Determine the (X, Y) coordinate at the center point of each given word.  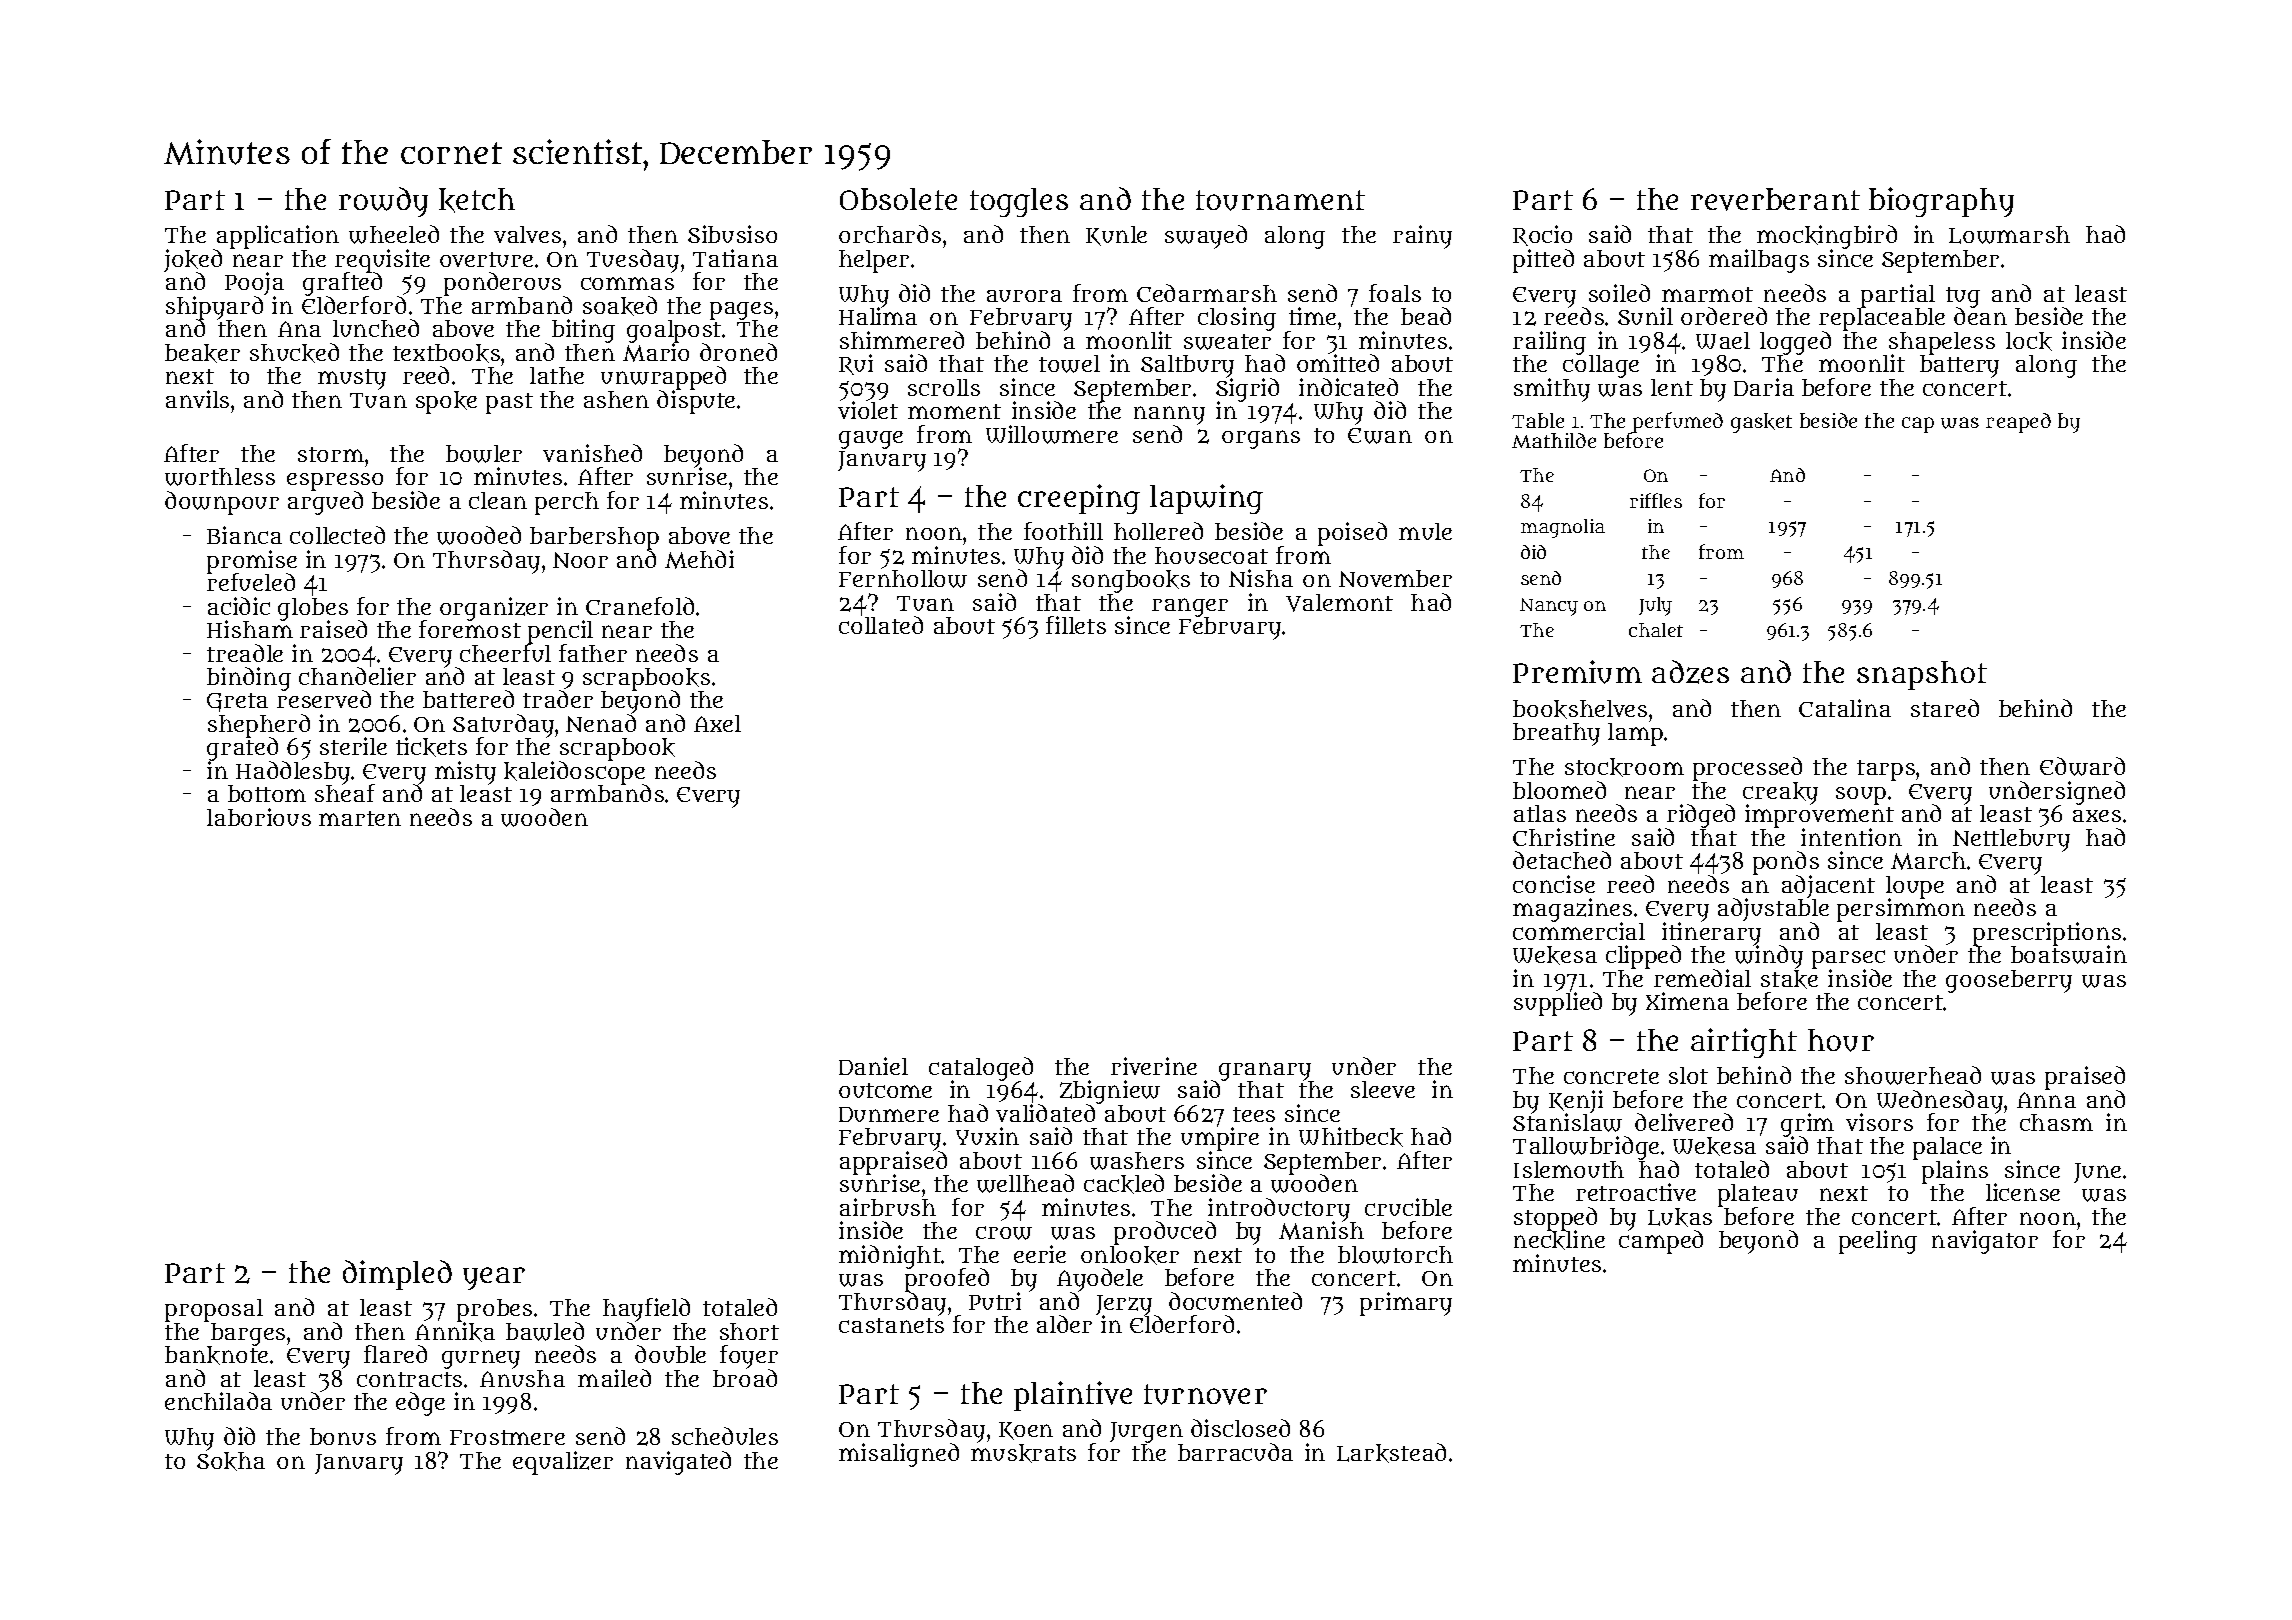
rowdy (383, 202)
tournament (1280, 200)
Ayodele (1100, 1280)
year (494, 1278)
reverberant (1775, 199)
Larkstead (1391, 1453)
